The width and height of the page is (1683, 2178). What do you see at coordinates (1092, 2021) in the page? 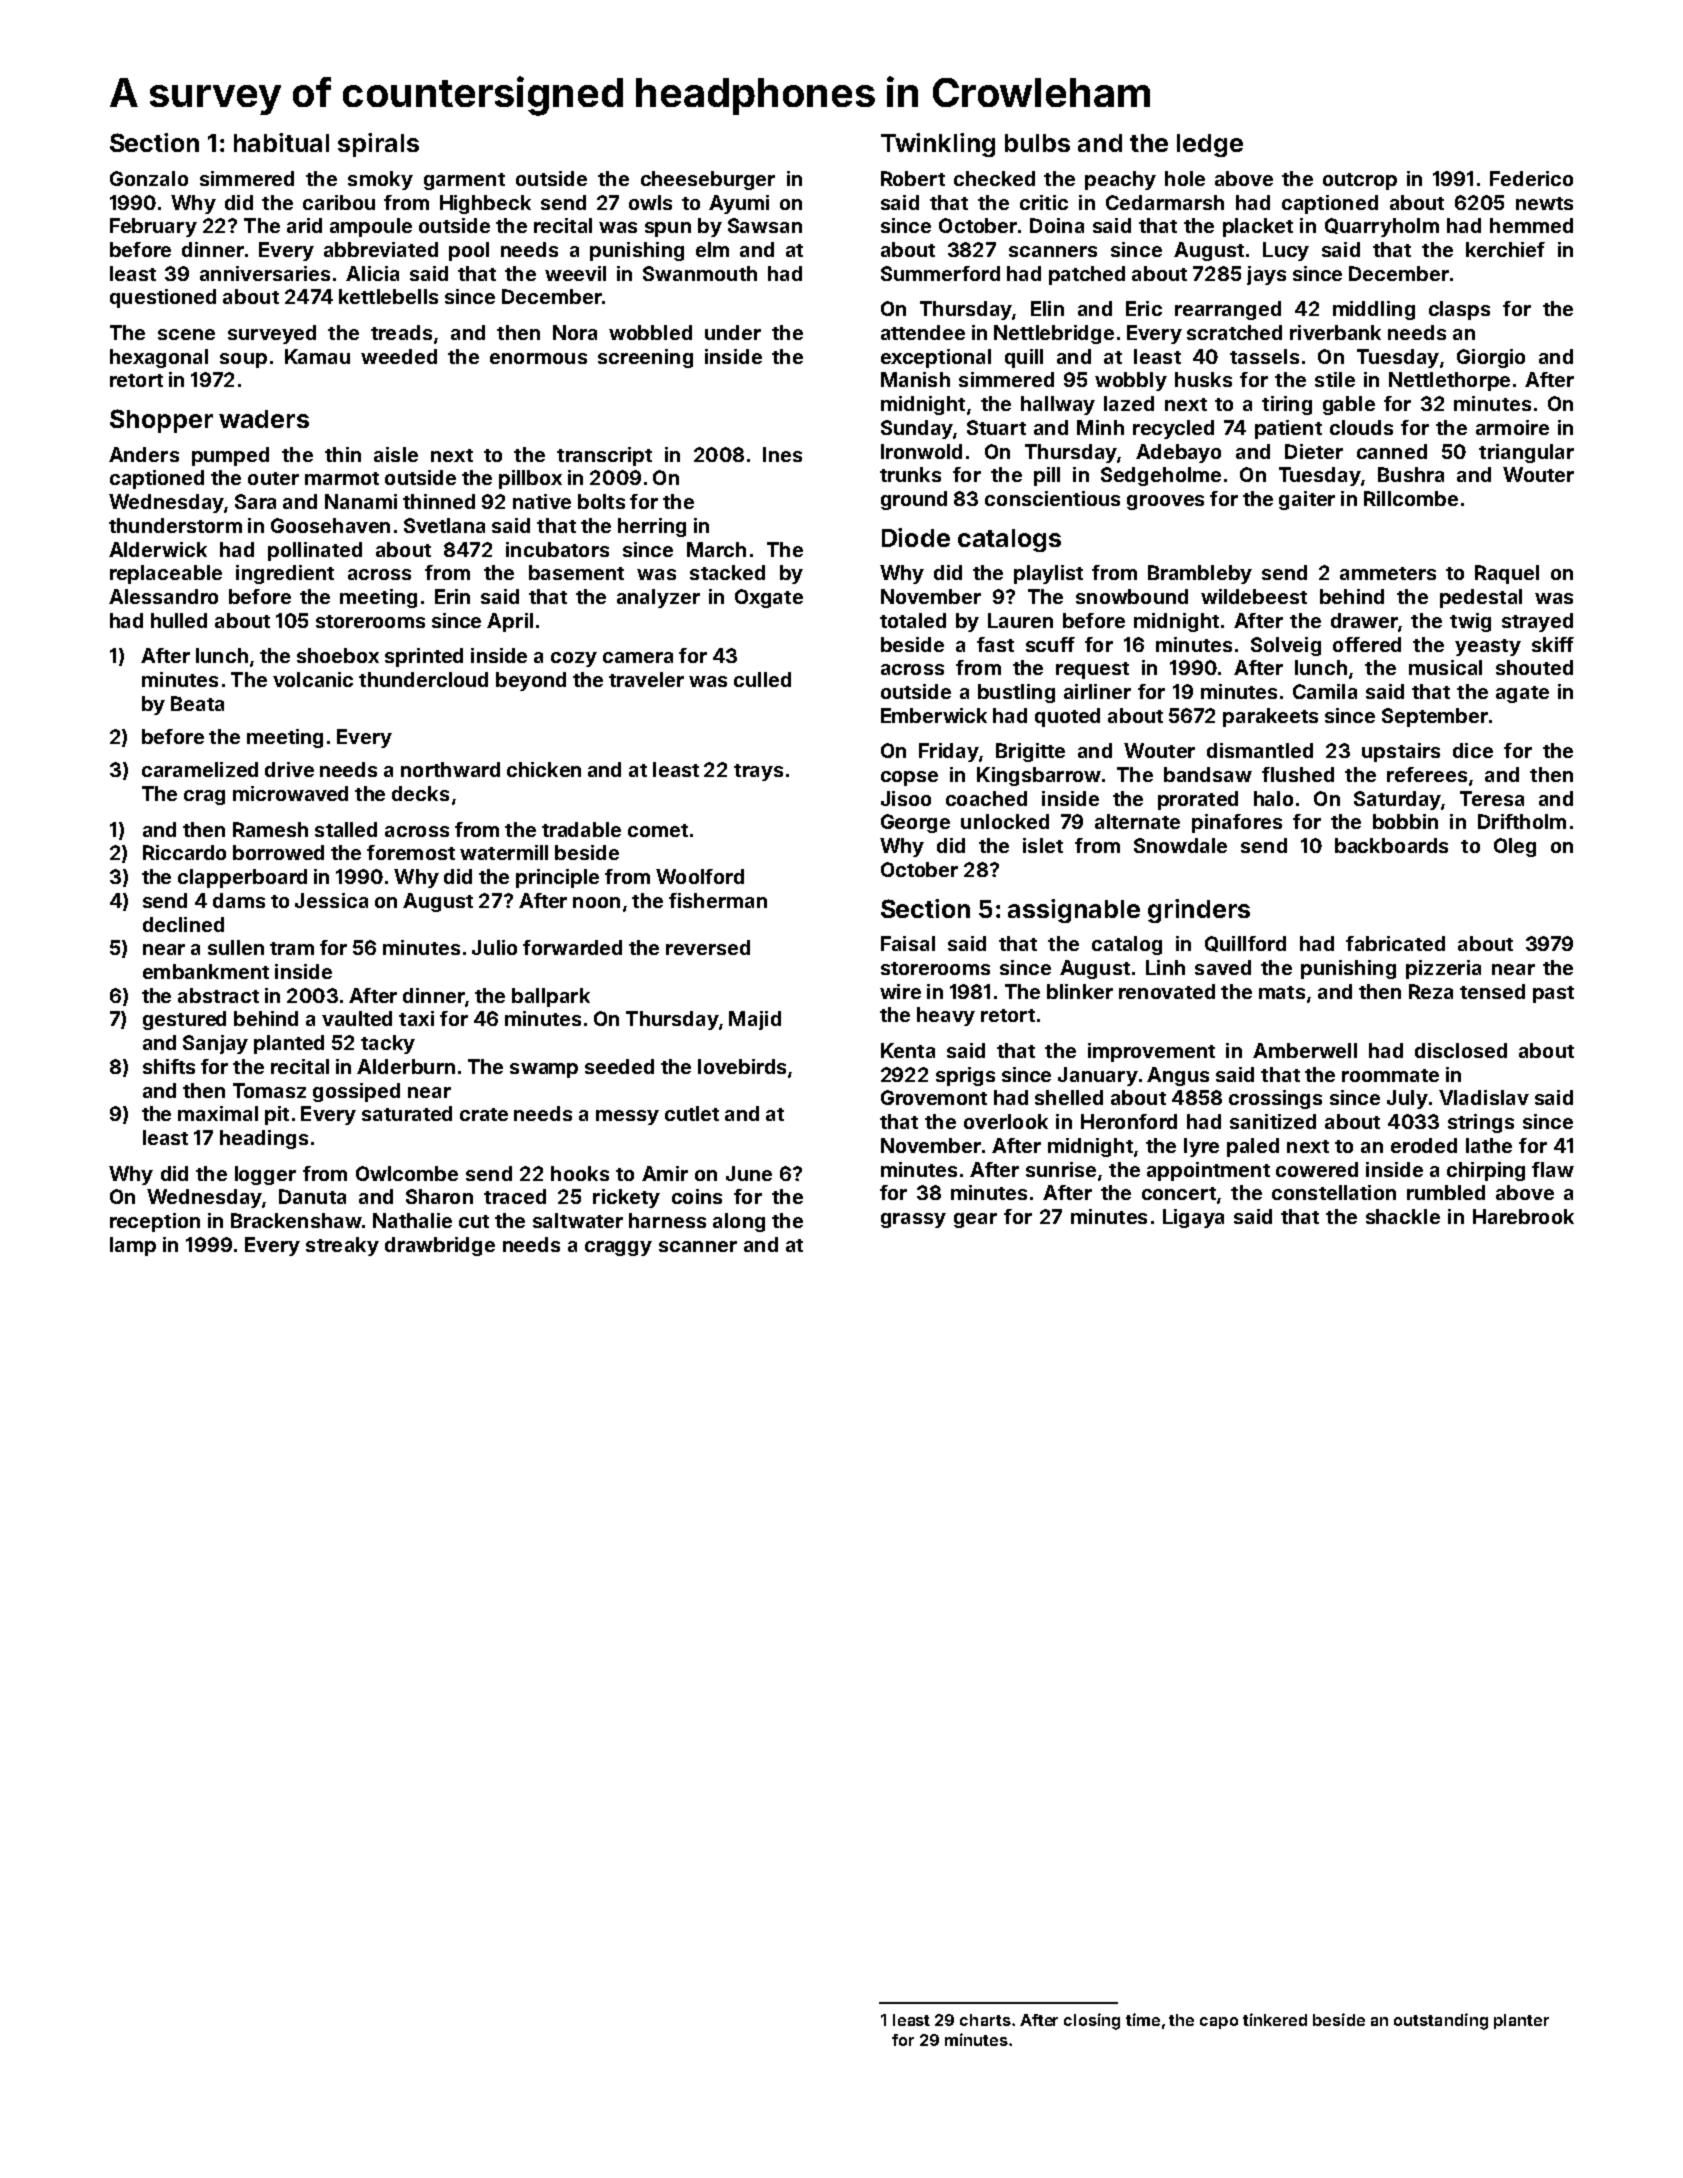
I see `closing` at bounding box center [1092, 2021].
